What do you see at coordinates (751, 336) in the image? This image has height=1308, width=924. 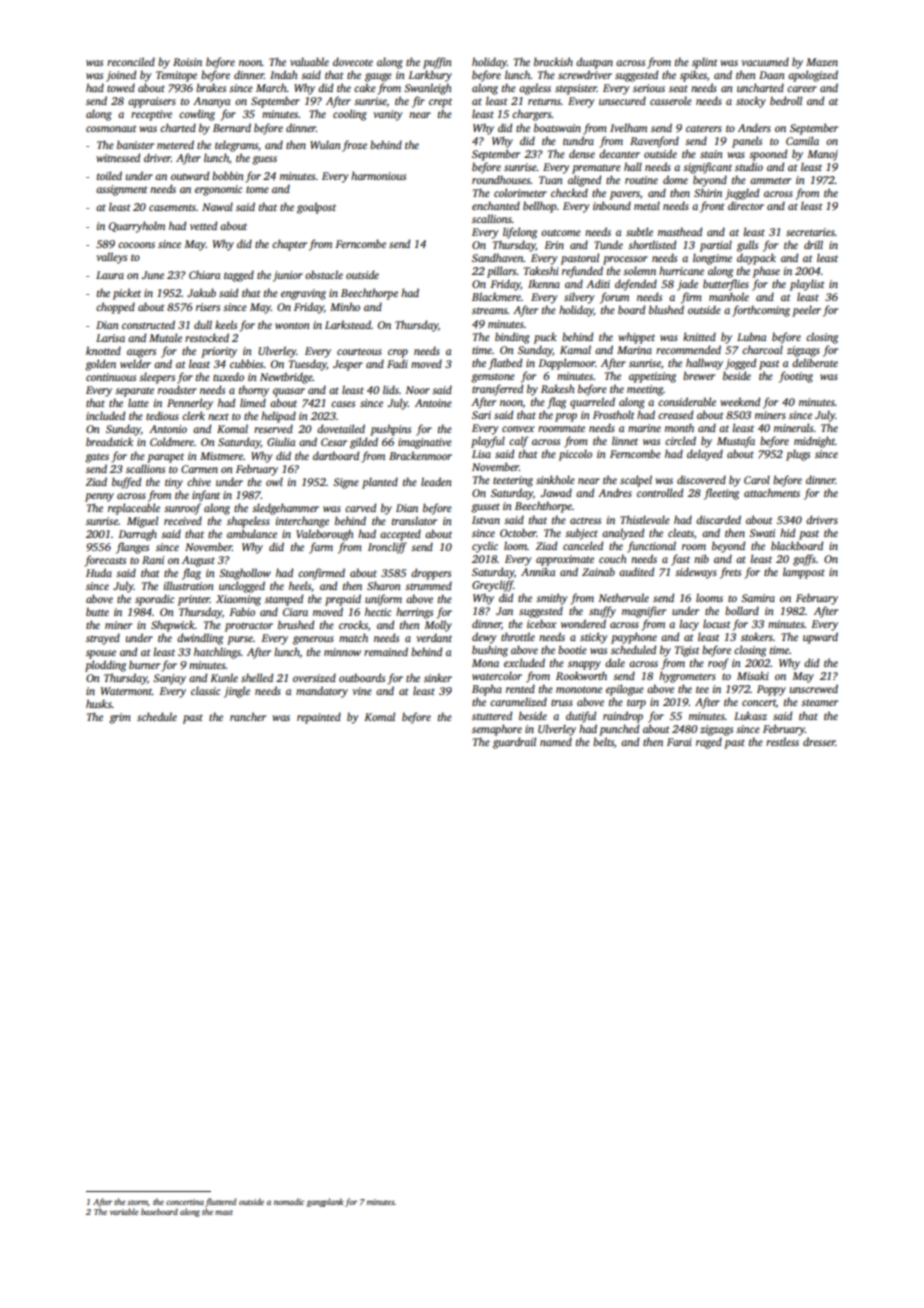 I see `Lubna` at bounding box center [751, 336].
